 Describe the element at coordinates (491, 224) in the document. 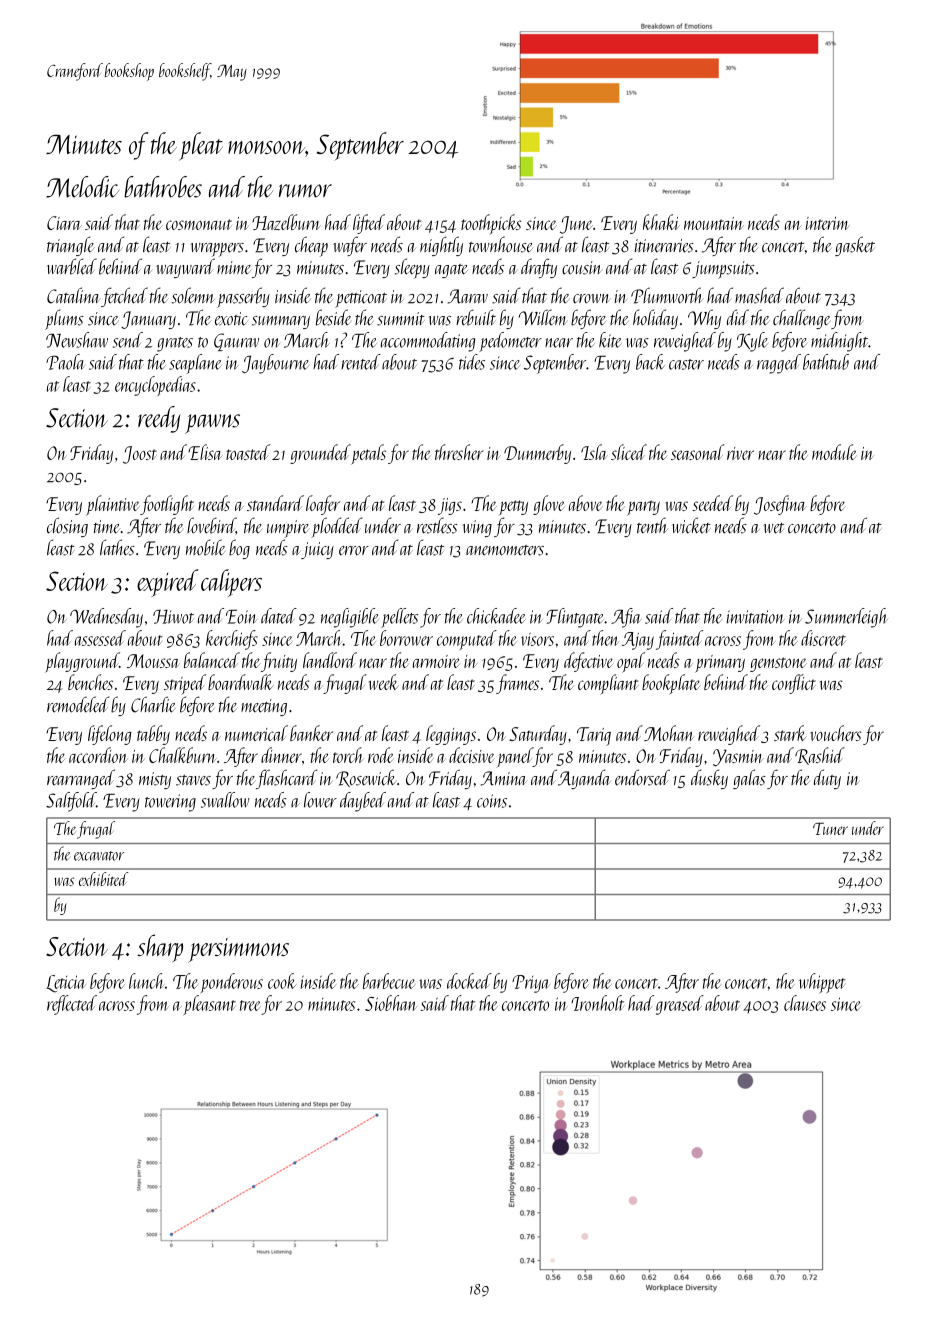

I see `toothpicks` at that location.
